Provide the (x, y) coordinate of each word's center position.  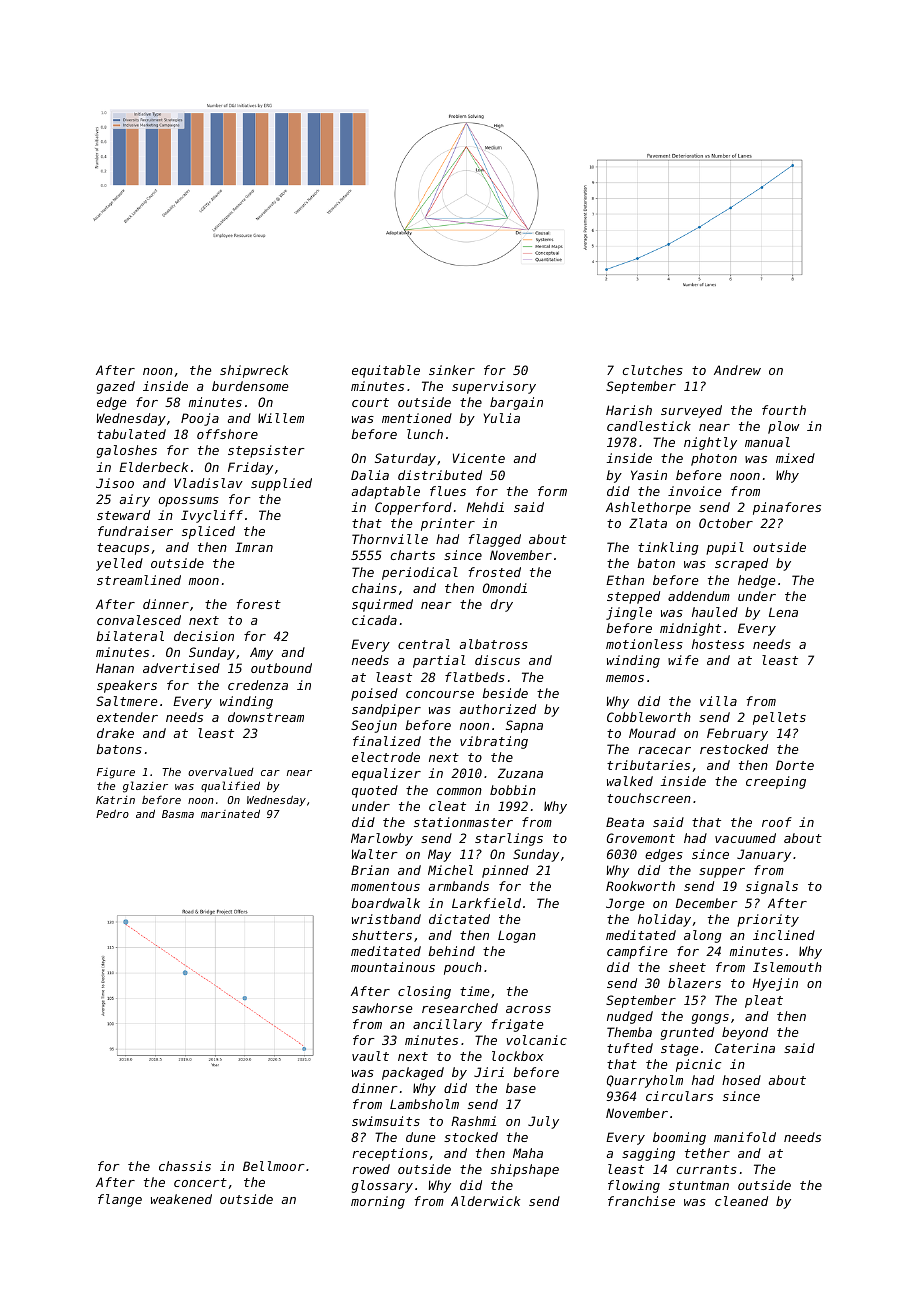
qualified (230, 786)
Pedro (112, 814)
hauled (715, 612)
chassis (185, 1166)
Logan (517, 936)
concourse (440, 694)
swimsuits (386, 1121)
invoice (695, 491)
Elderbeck (153, 467)
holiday (664, 920)
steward (123, 515)
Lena (783, 612)
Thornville (390, 539)
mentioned (417, 418)
